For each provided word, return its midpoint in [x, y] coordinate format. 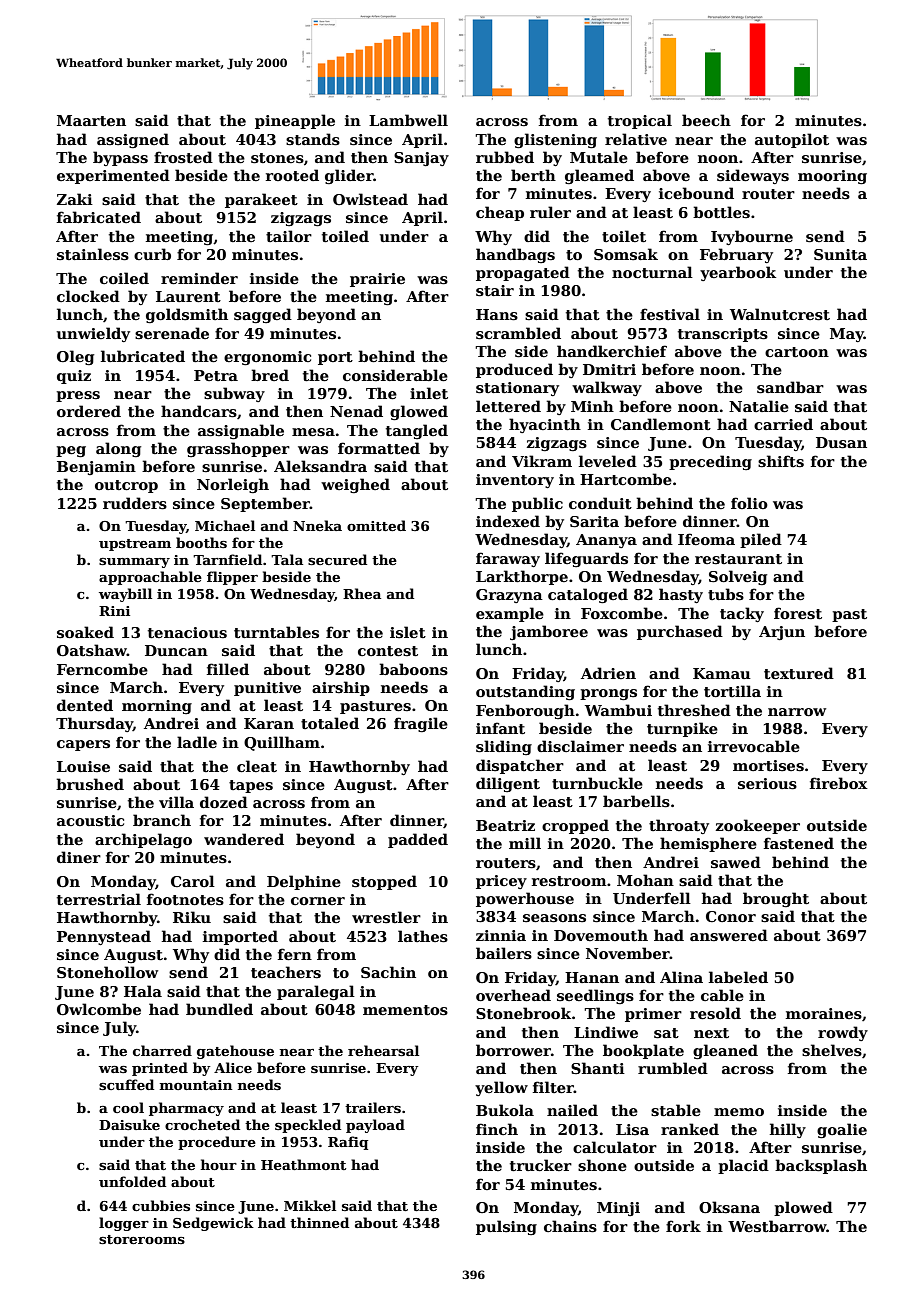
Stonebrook [523, 1013]
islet [408, 632]
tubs [726, 594]
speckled [308, 1126]
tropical [640, 121]
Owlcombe [99, 1009]
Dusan [841, 443]
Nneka [317, 525]
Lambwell [408, 120]
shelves [832, 1050]
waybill [125, 595]
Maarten [91, 120]
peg [71, 451]
